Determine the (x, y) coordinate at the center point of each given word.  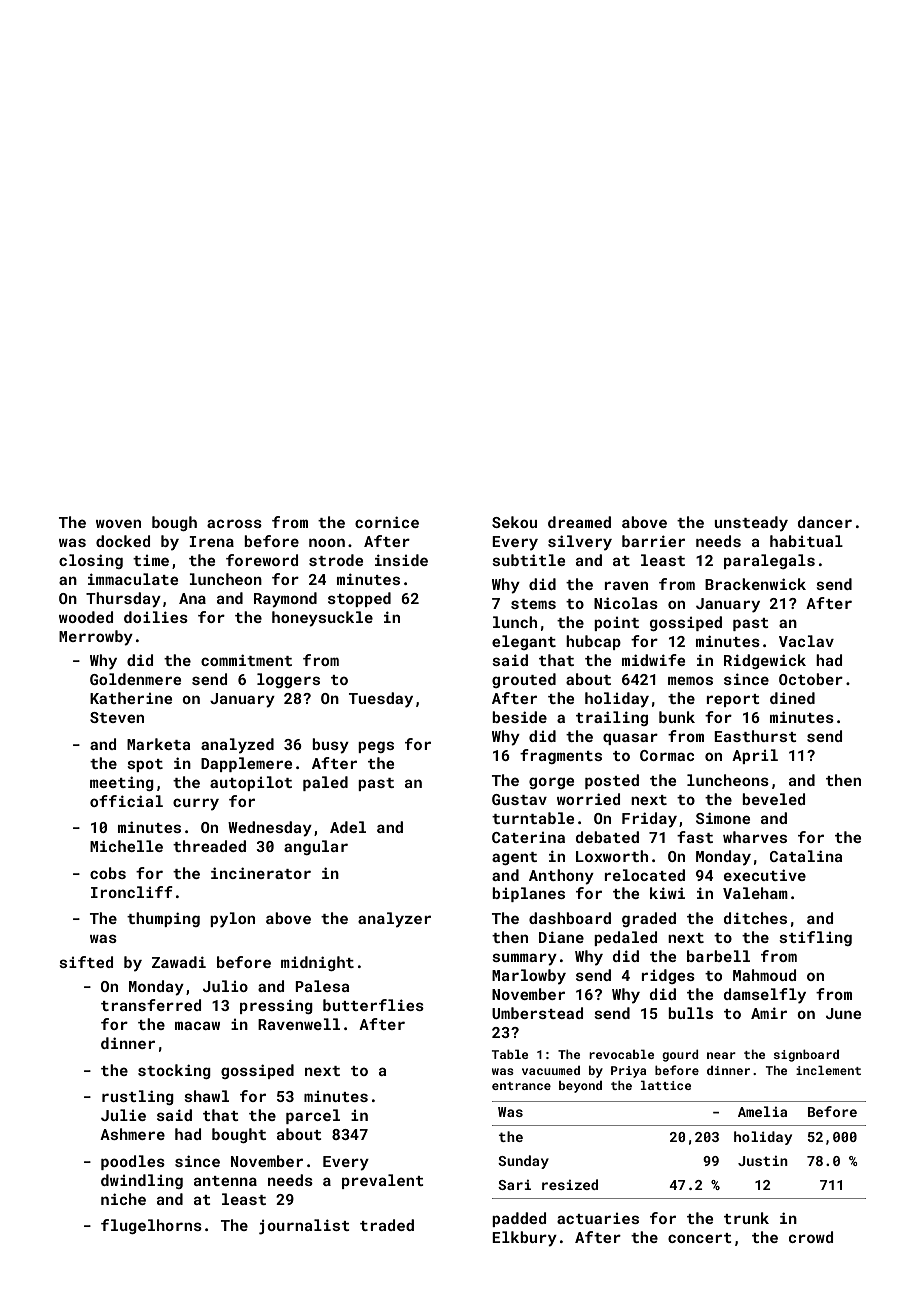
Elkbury (524, 1239)
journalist (304, 1227)
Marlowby (529, 977)
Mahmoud (764, 975)
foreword (262, 560)
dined (792, 698)
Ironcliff (132, 892)
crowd (811, 1237)
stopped (359, 599)
